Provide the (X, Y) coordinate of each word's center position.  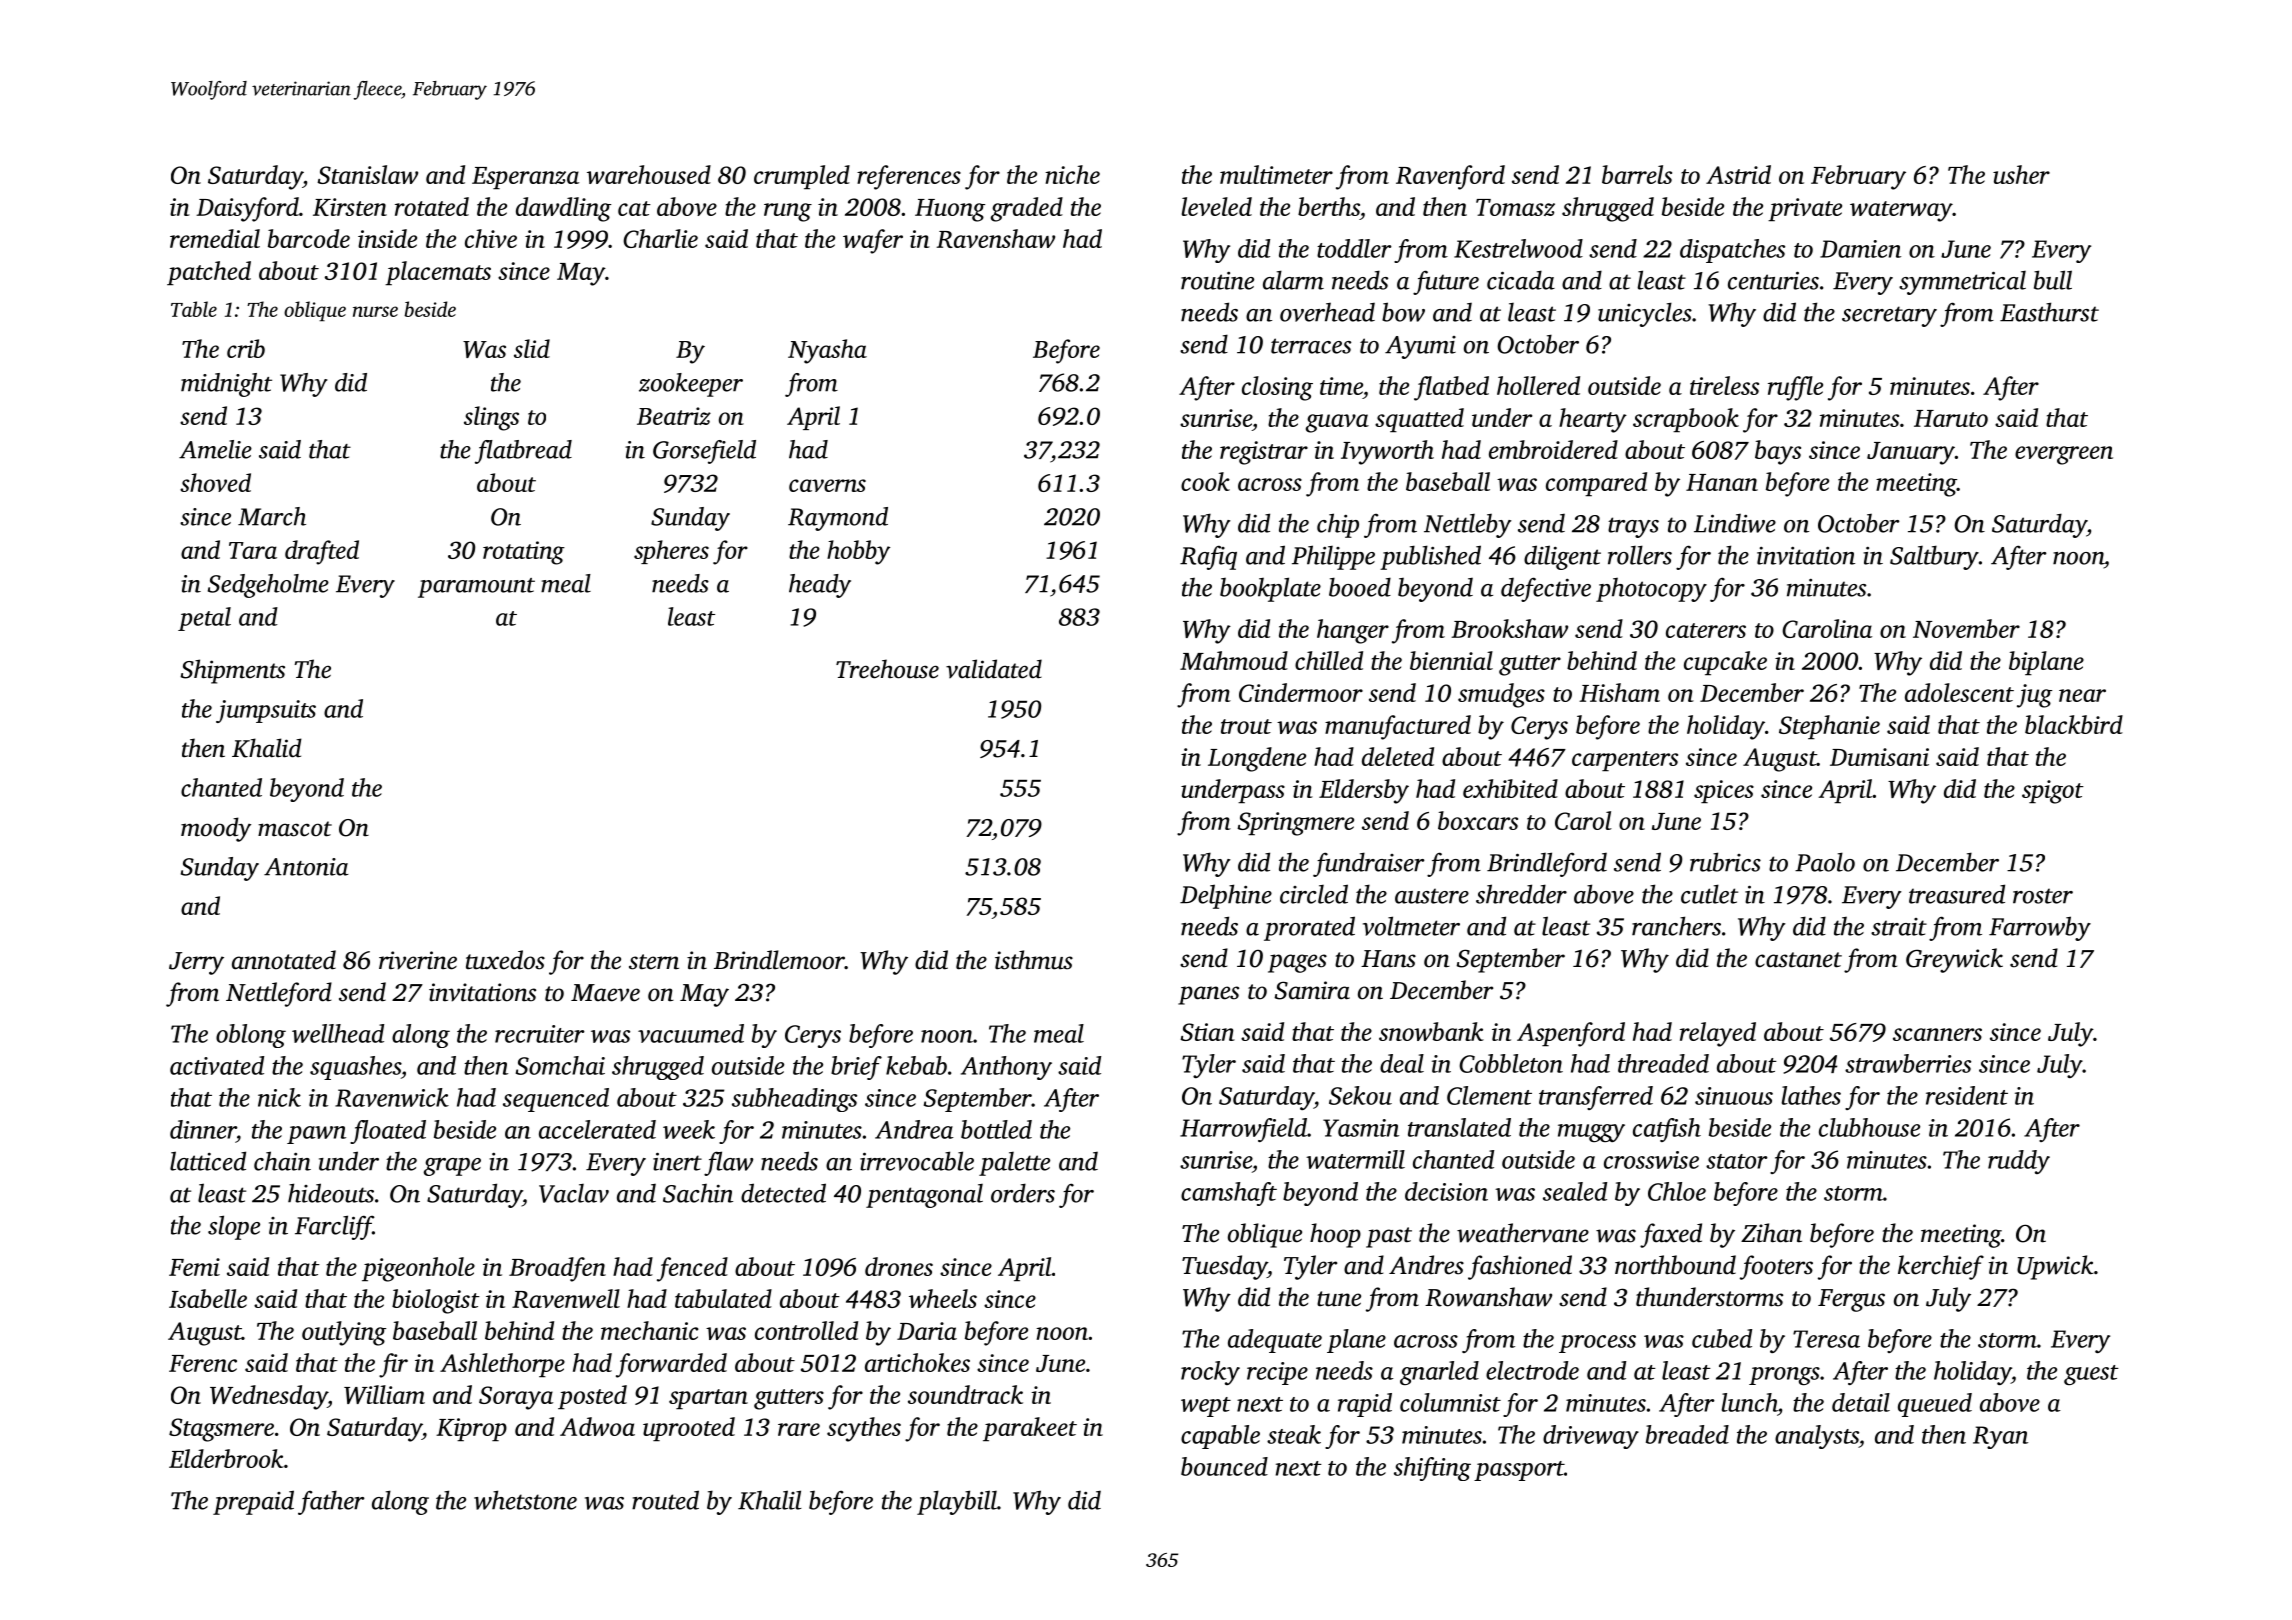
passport (1519, 1471)
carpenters (1625, 761)
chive (491, 238)
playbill (957, 1502)
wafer (873, 241)
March (272, 516)
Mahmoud (1234, 660)
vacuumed (691, 1033)
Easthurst (2049, 312)
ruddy (2019, 1162)
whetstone (525, 1500)
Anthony (1006, 1068)
